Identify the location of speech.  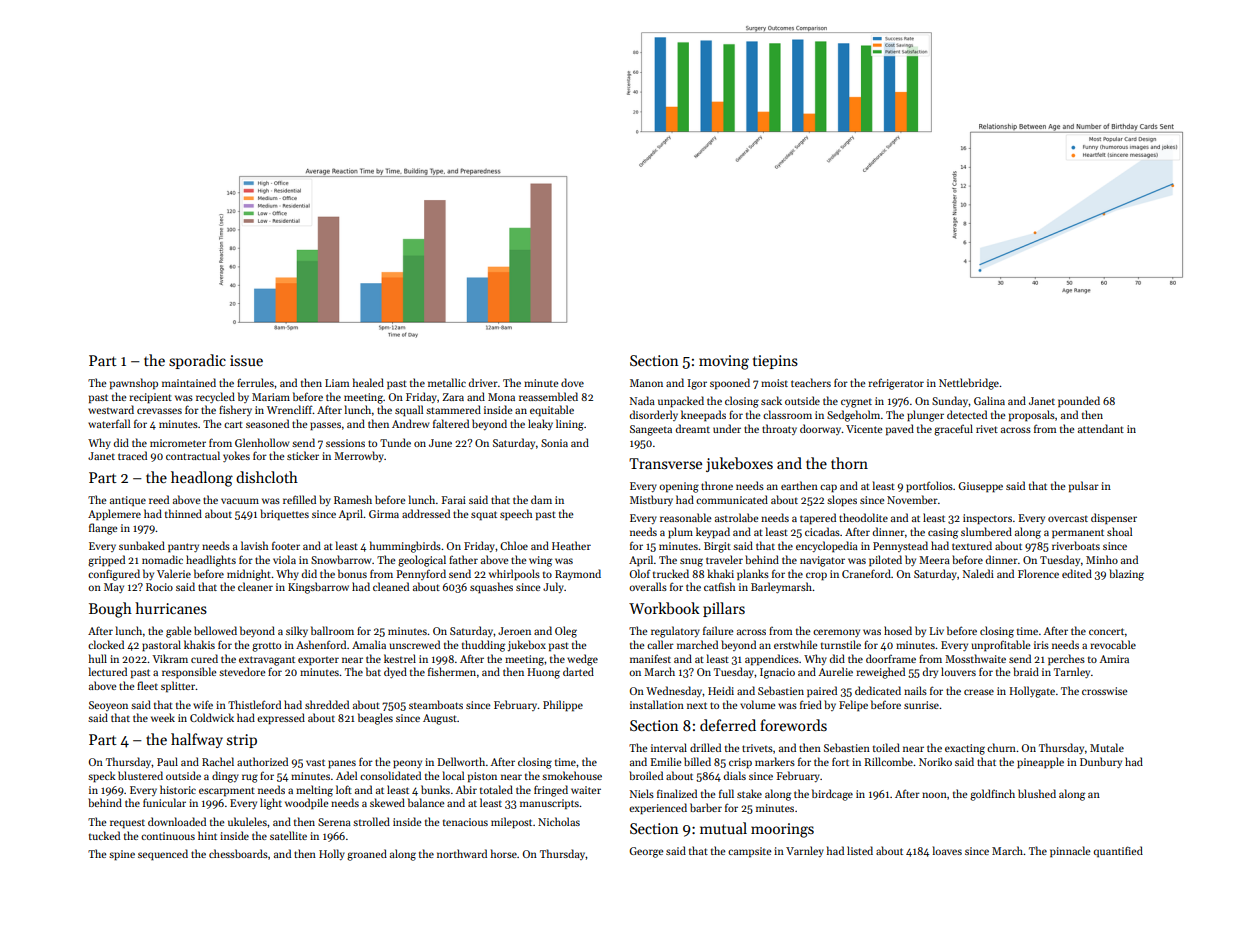
(516, 515).
